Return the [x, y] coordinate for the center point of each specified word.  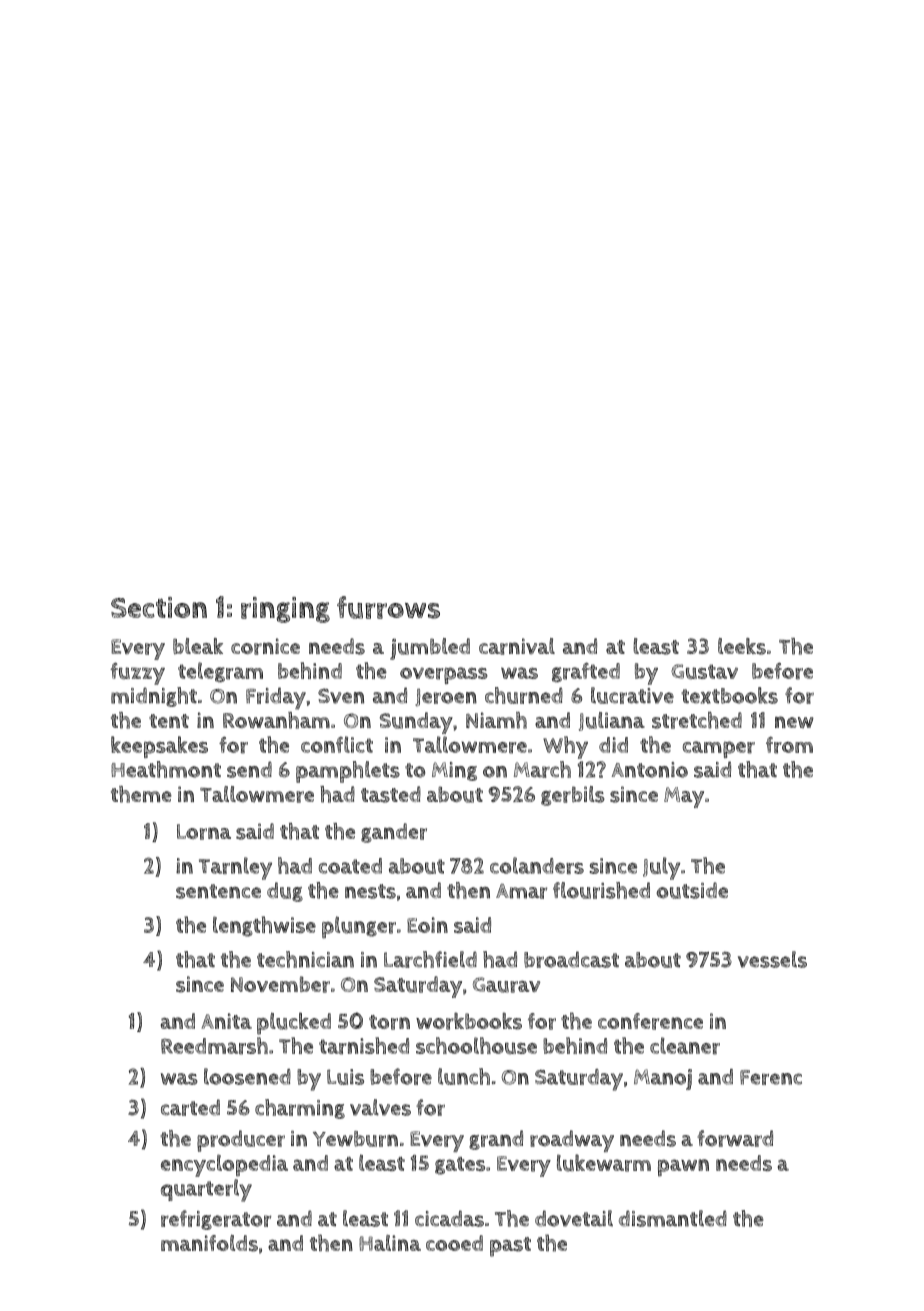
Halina [390, 1243]
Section [159, 607]
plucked [294, 1023]
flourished [601, 890]
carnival [517, 646]
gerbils [573, 796]
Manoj [663, 1079]
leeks [742, 646]
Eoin [427, 925]
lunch [464, 1076]
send [249, 769]
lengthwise [264, 926]
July [661, 868]
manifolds [209, 1243]
